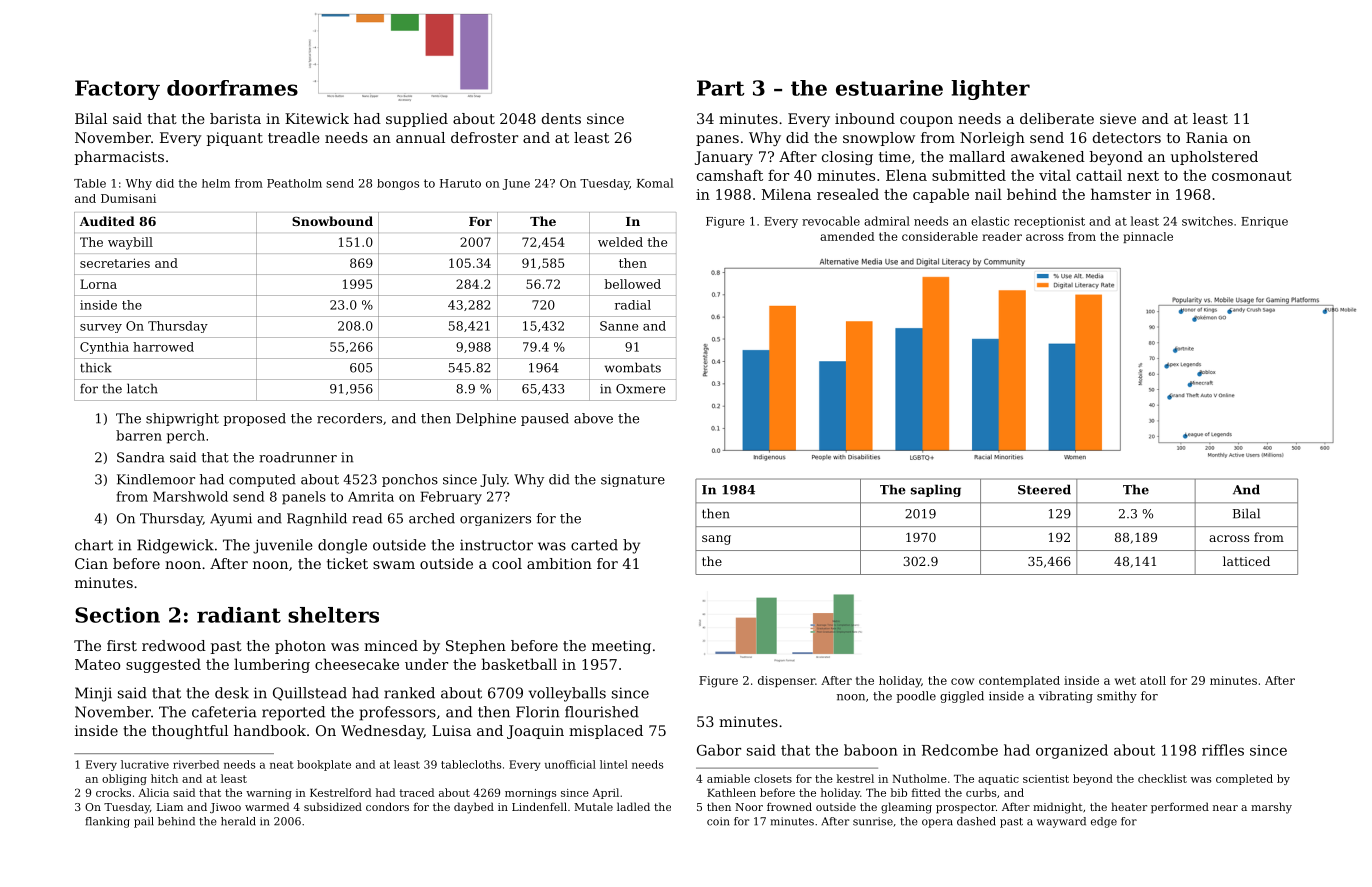 The image size is (1372, 887). I want to click on Rania, so click(1207, 137).
